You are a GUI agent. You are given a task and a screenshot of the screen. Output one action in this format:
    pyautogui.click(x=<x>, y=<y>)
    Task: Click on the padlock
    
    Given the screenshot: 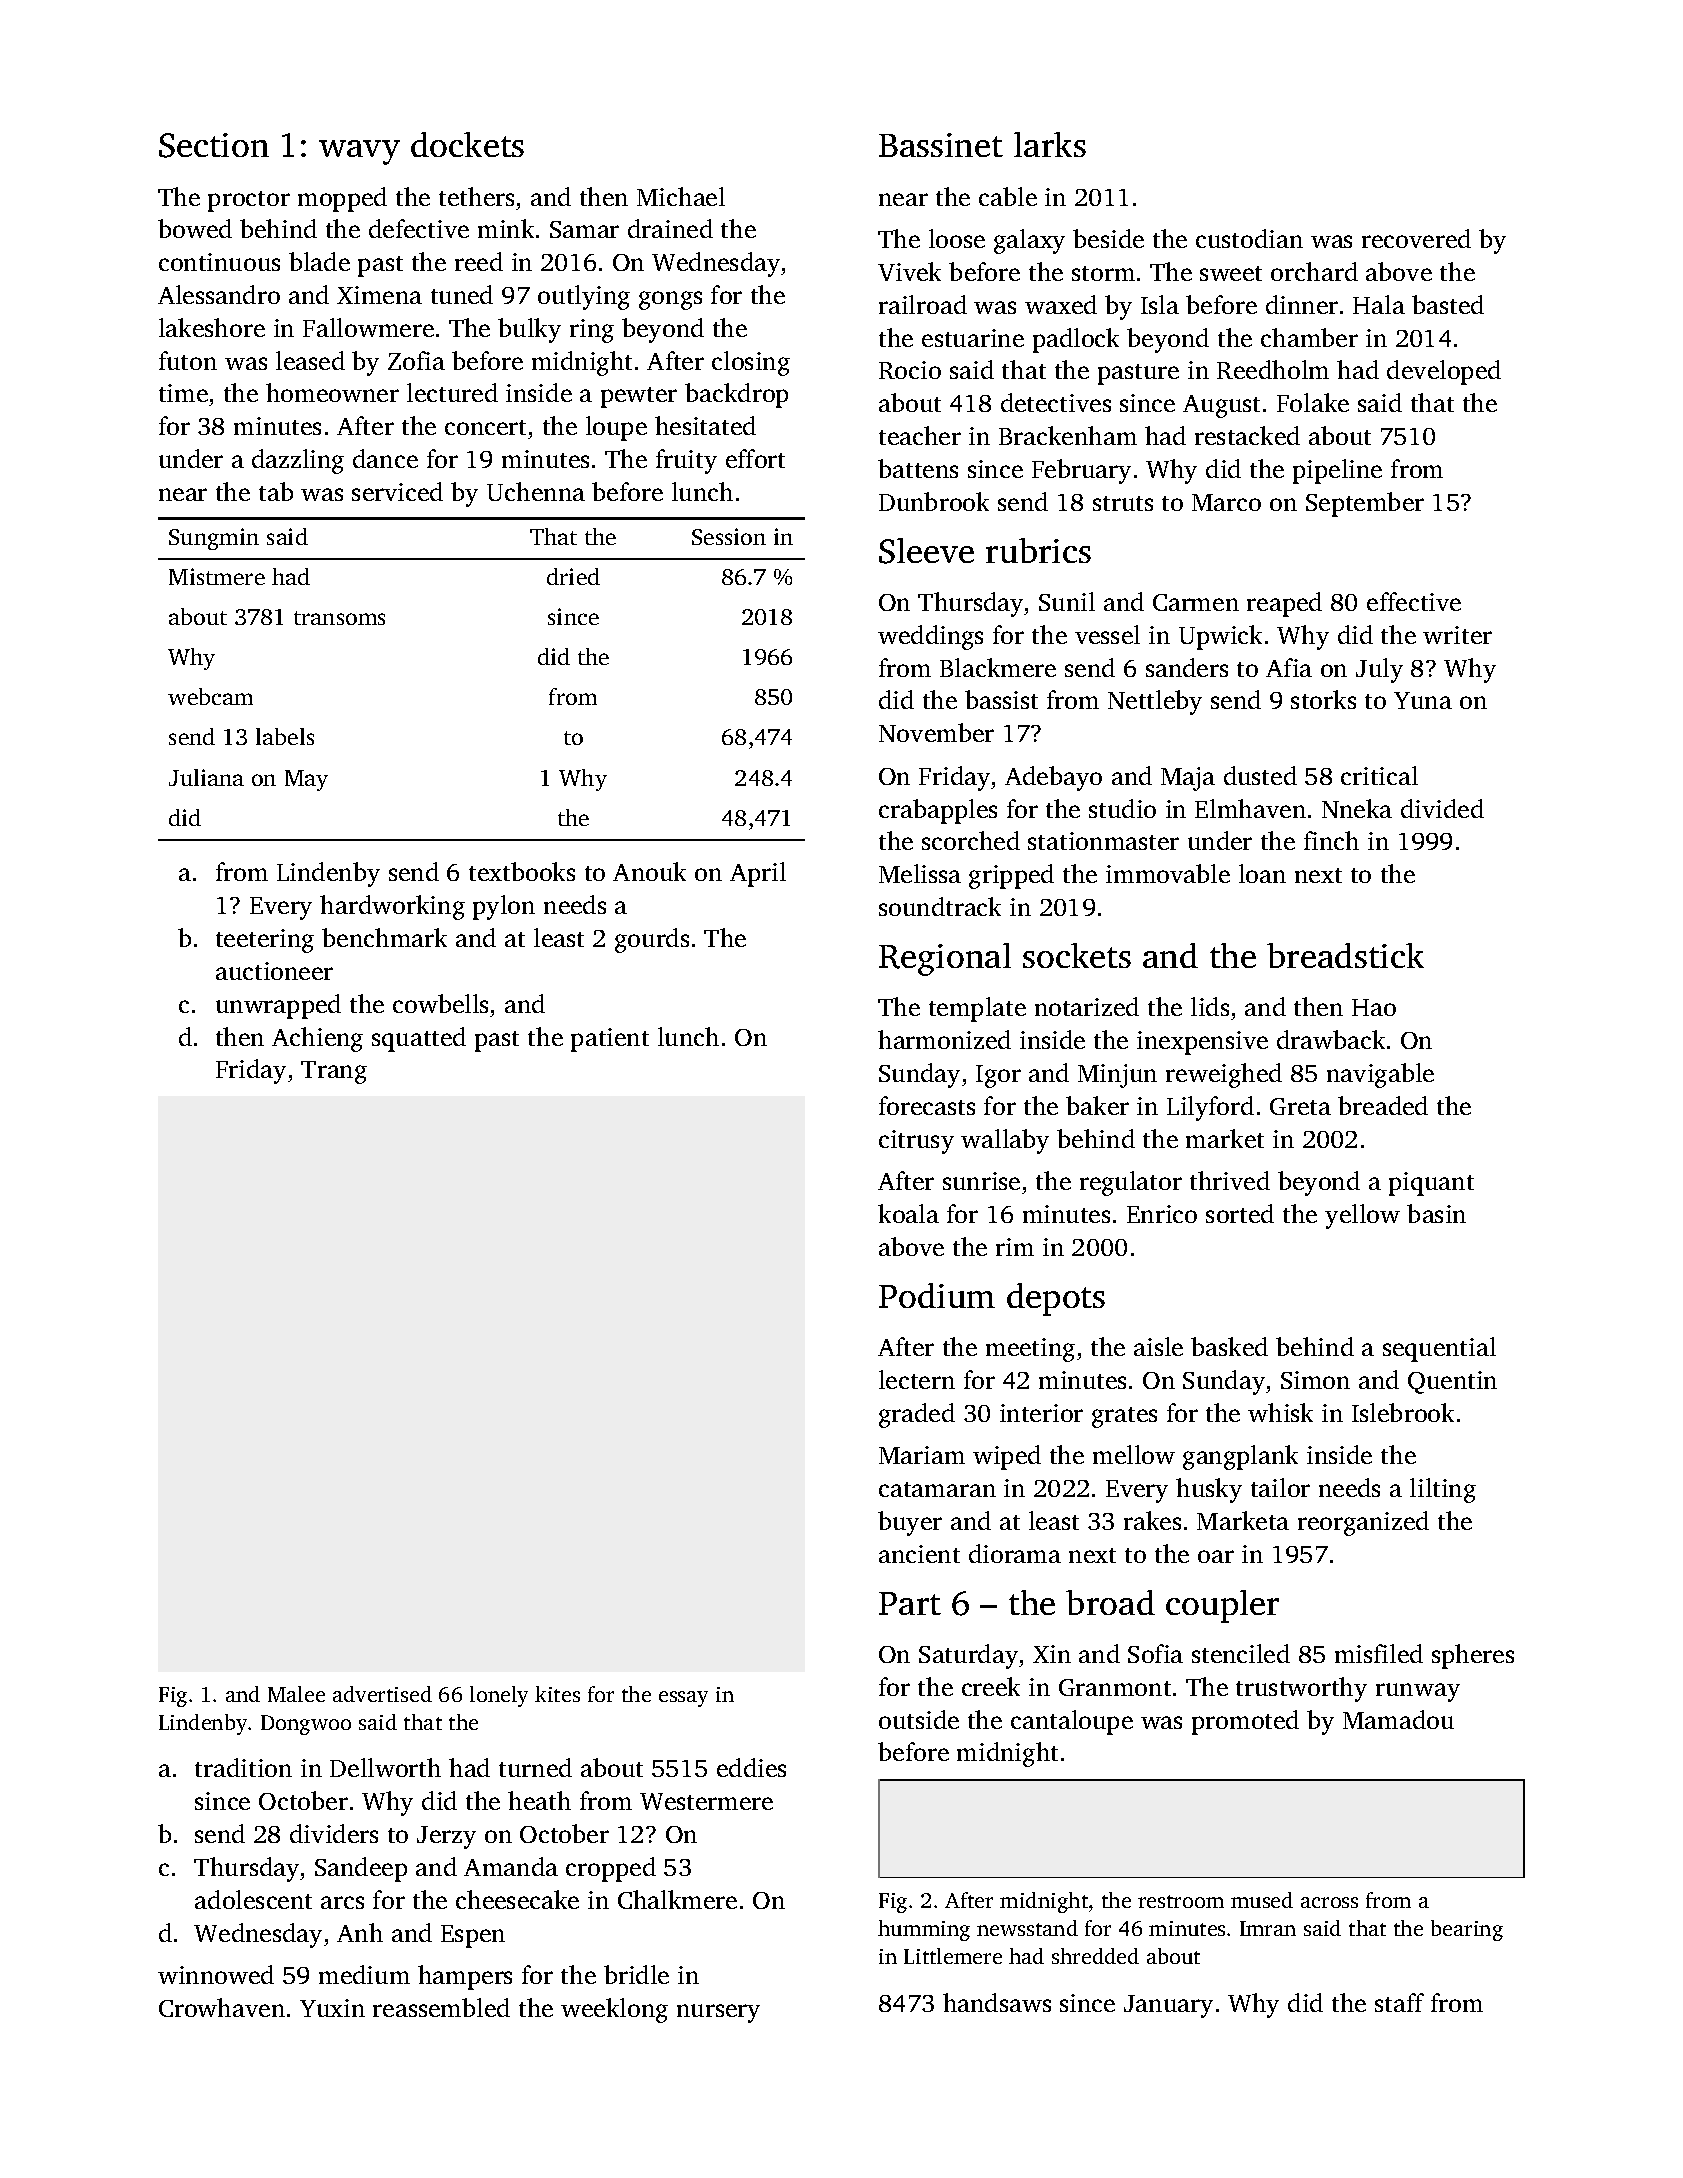 What is the action you would take?
    pyautogui.click(x=1076, y=340)
